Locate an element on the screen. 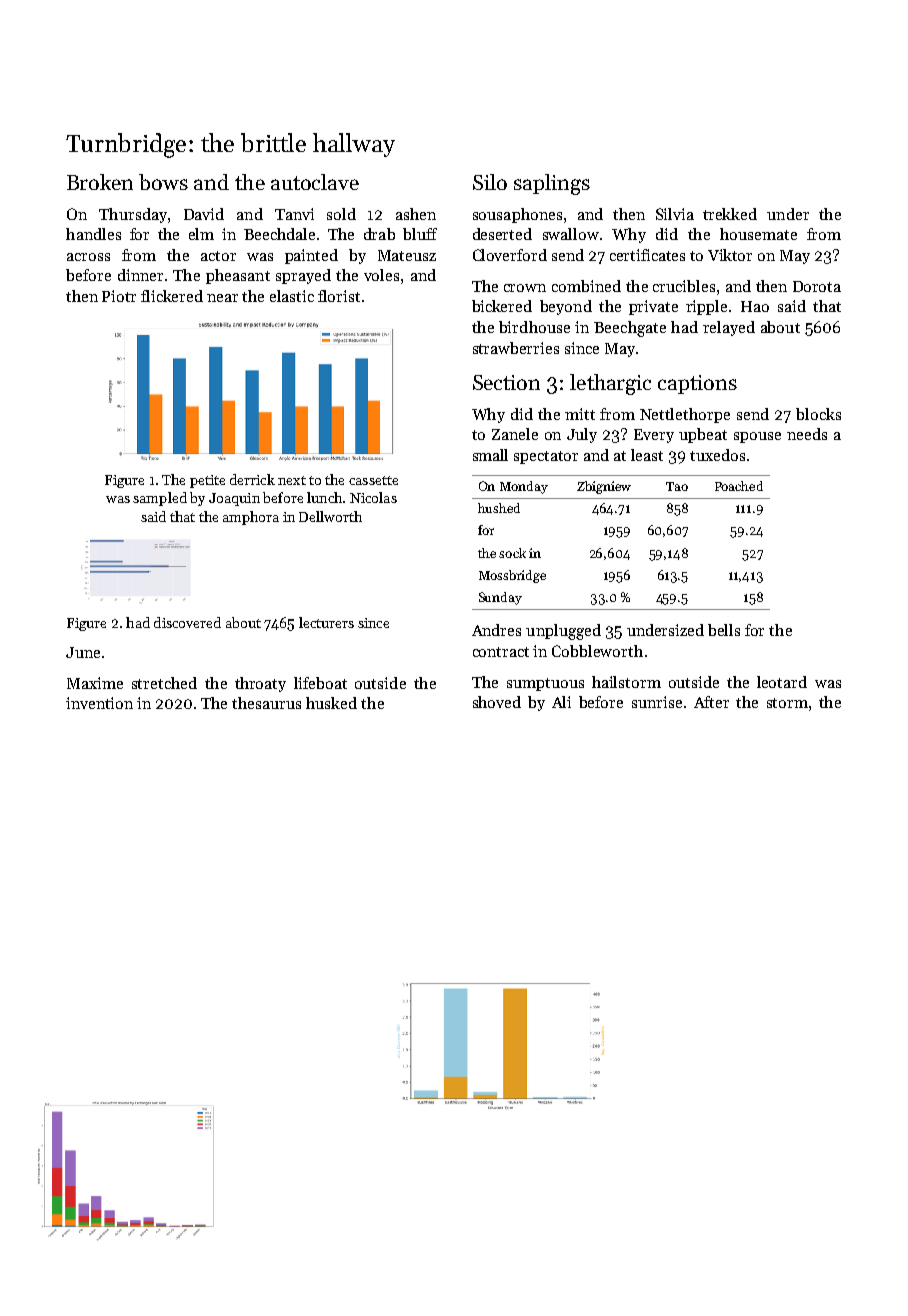 The image size is (908, 1316). sampled is located at coordinates (160, 499).
